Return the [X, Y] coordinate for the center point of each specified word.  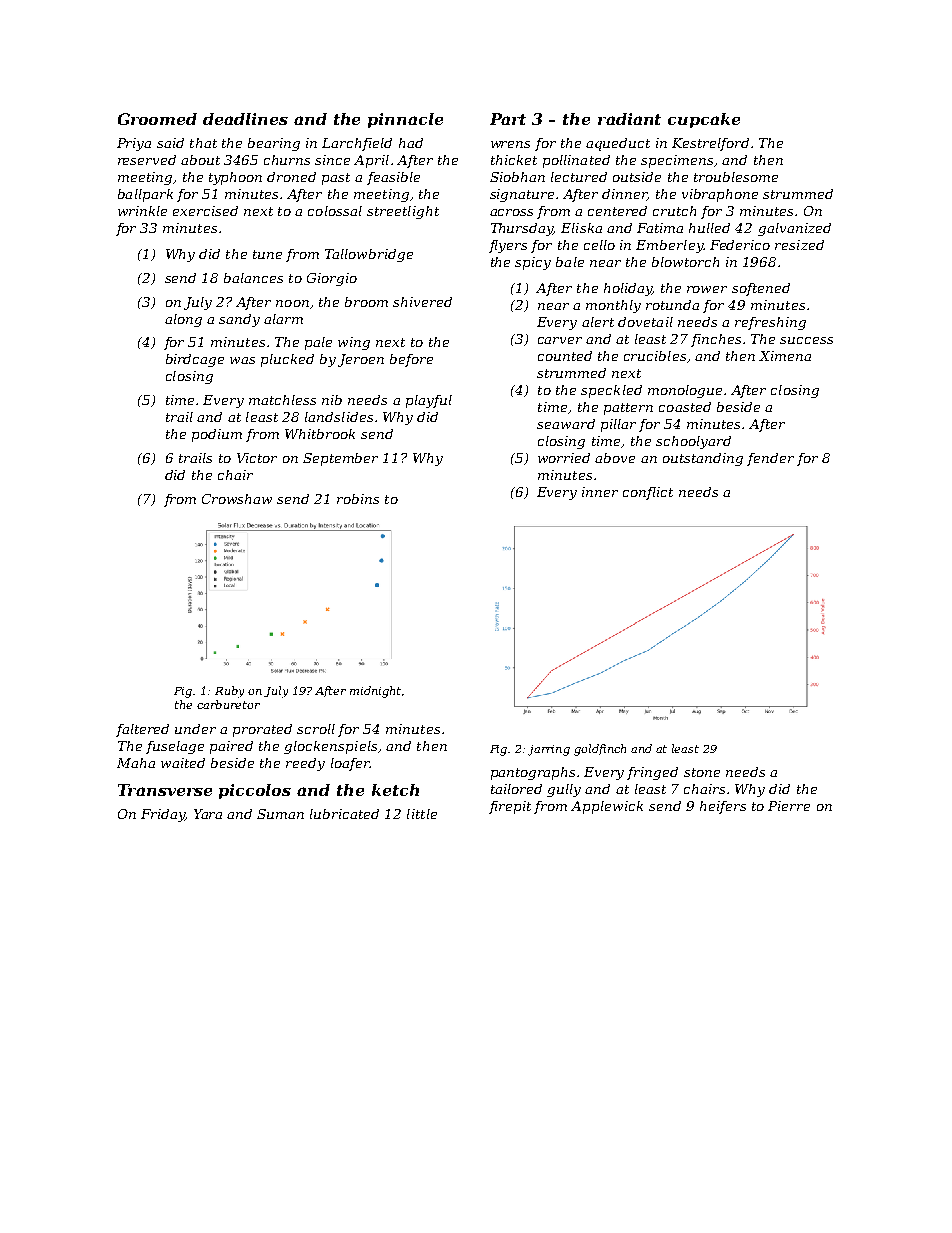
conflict [648, 493]
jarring [549, 750]
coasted [685, 407]
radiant [629, 119]
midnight [375, 692]
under [195, 729]
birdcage [195, 360]
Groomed [157, 119]
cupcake [704, 120]
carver [560, 340]
